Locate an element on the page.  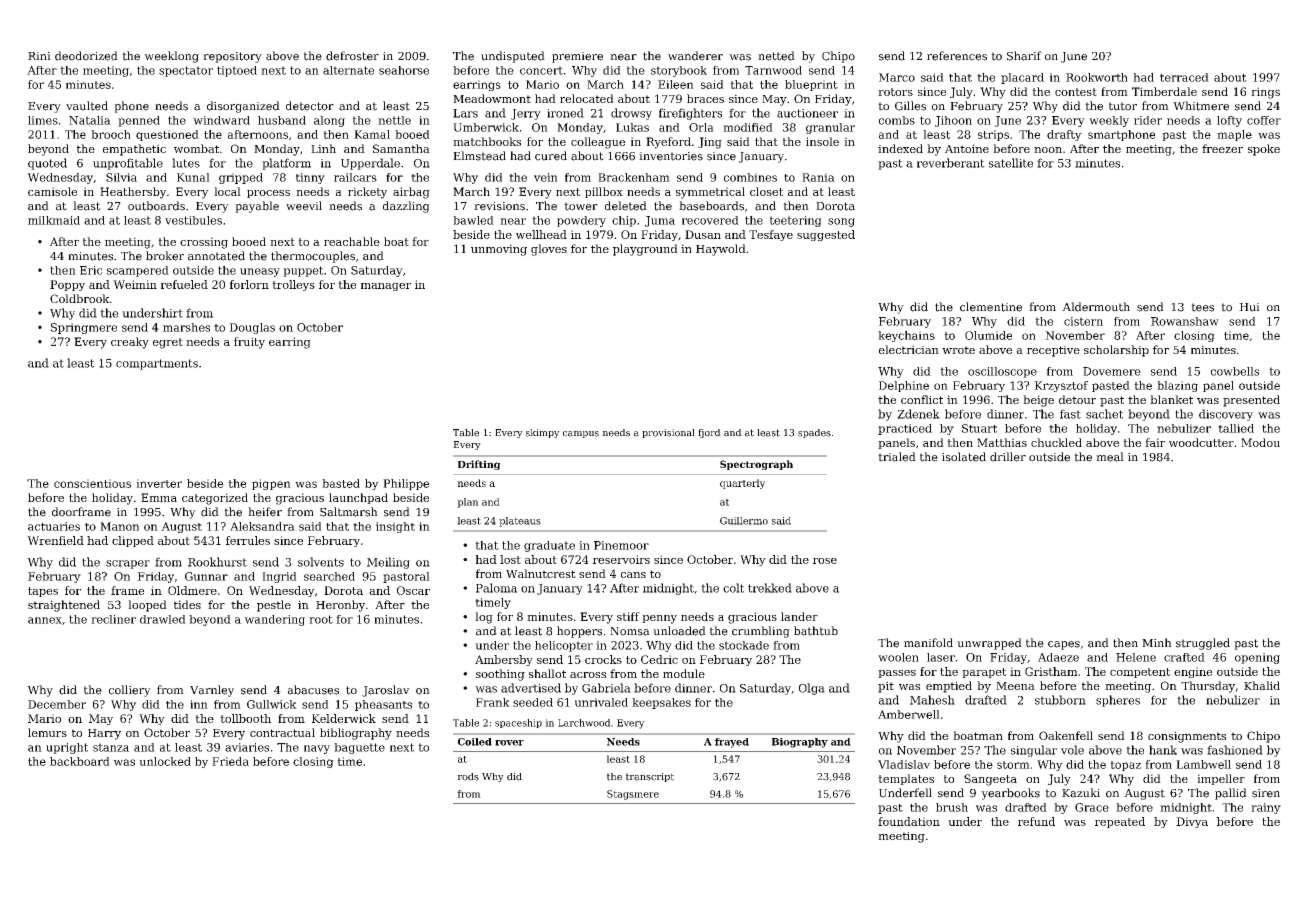
backboard is located at coordinates (80, 761).
